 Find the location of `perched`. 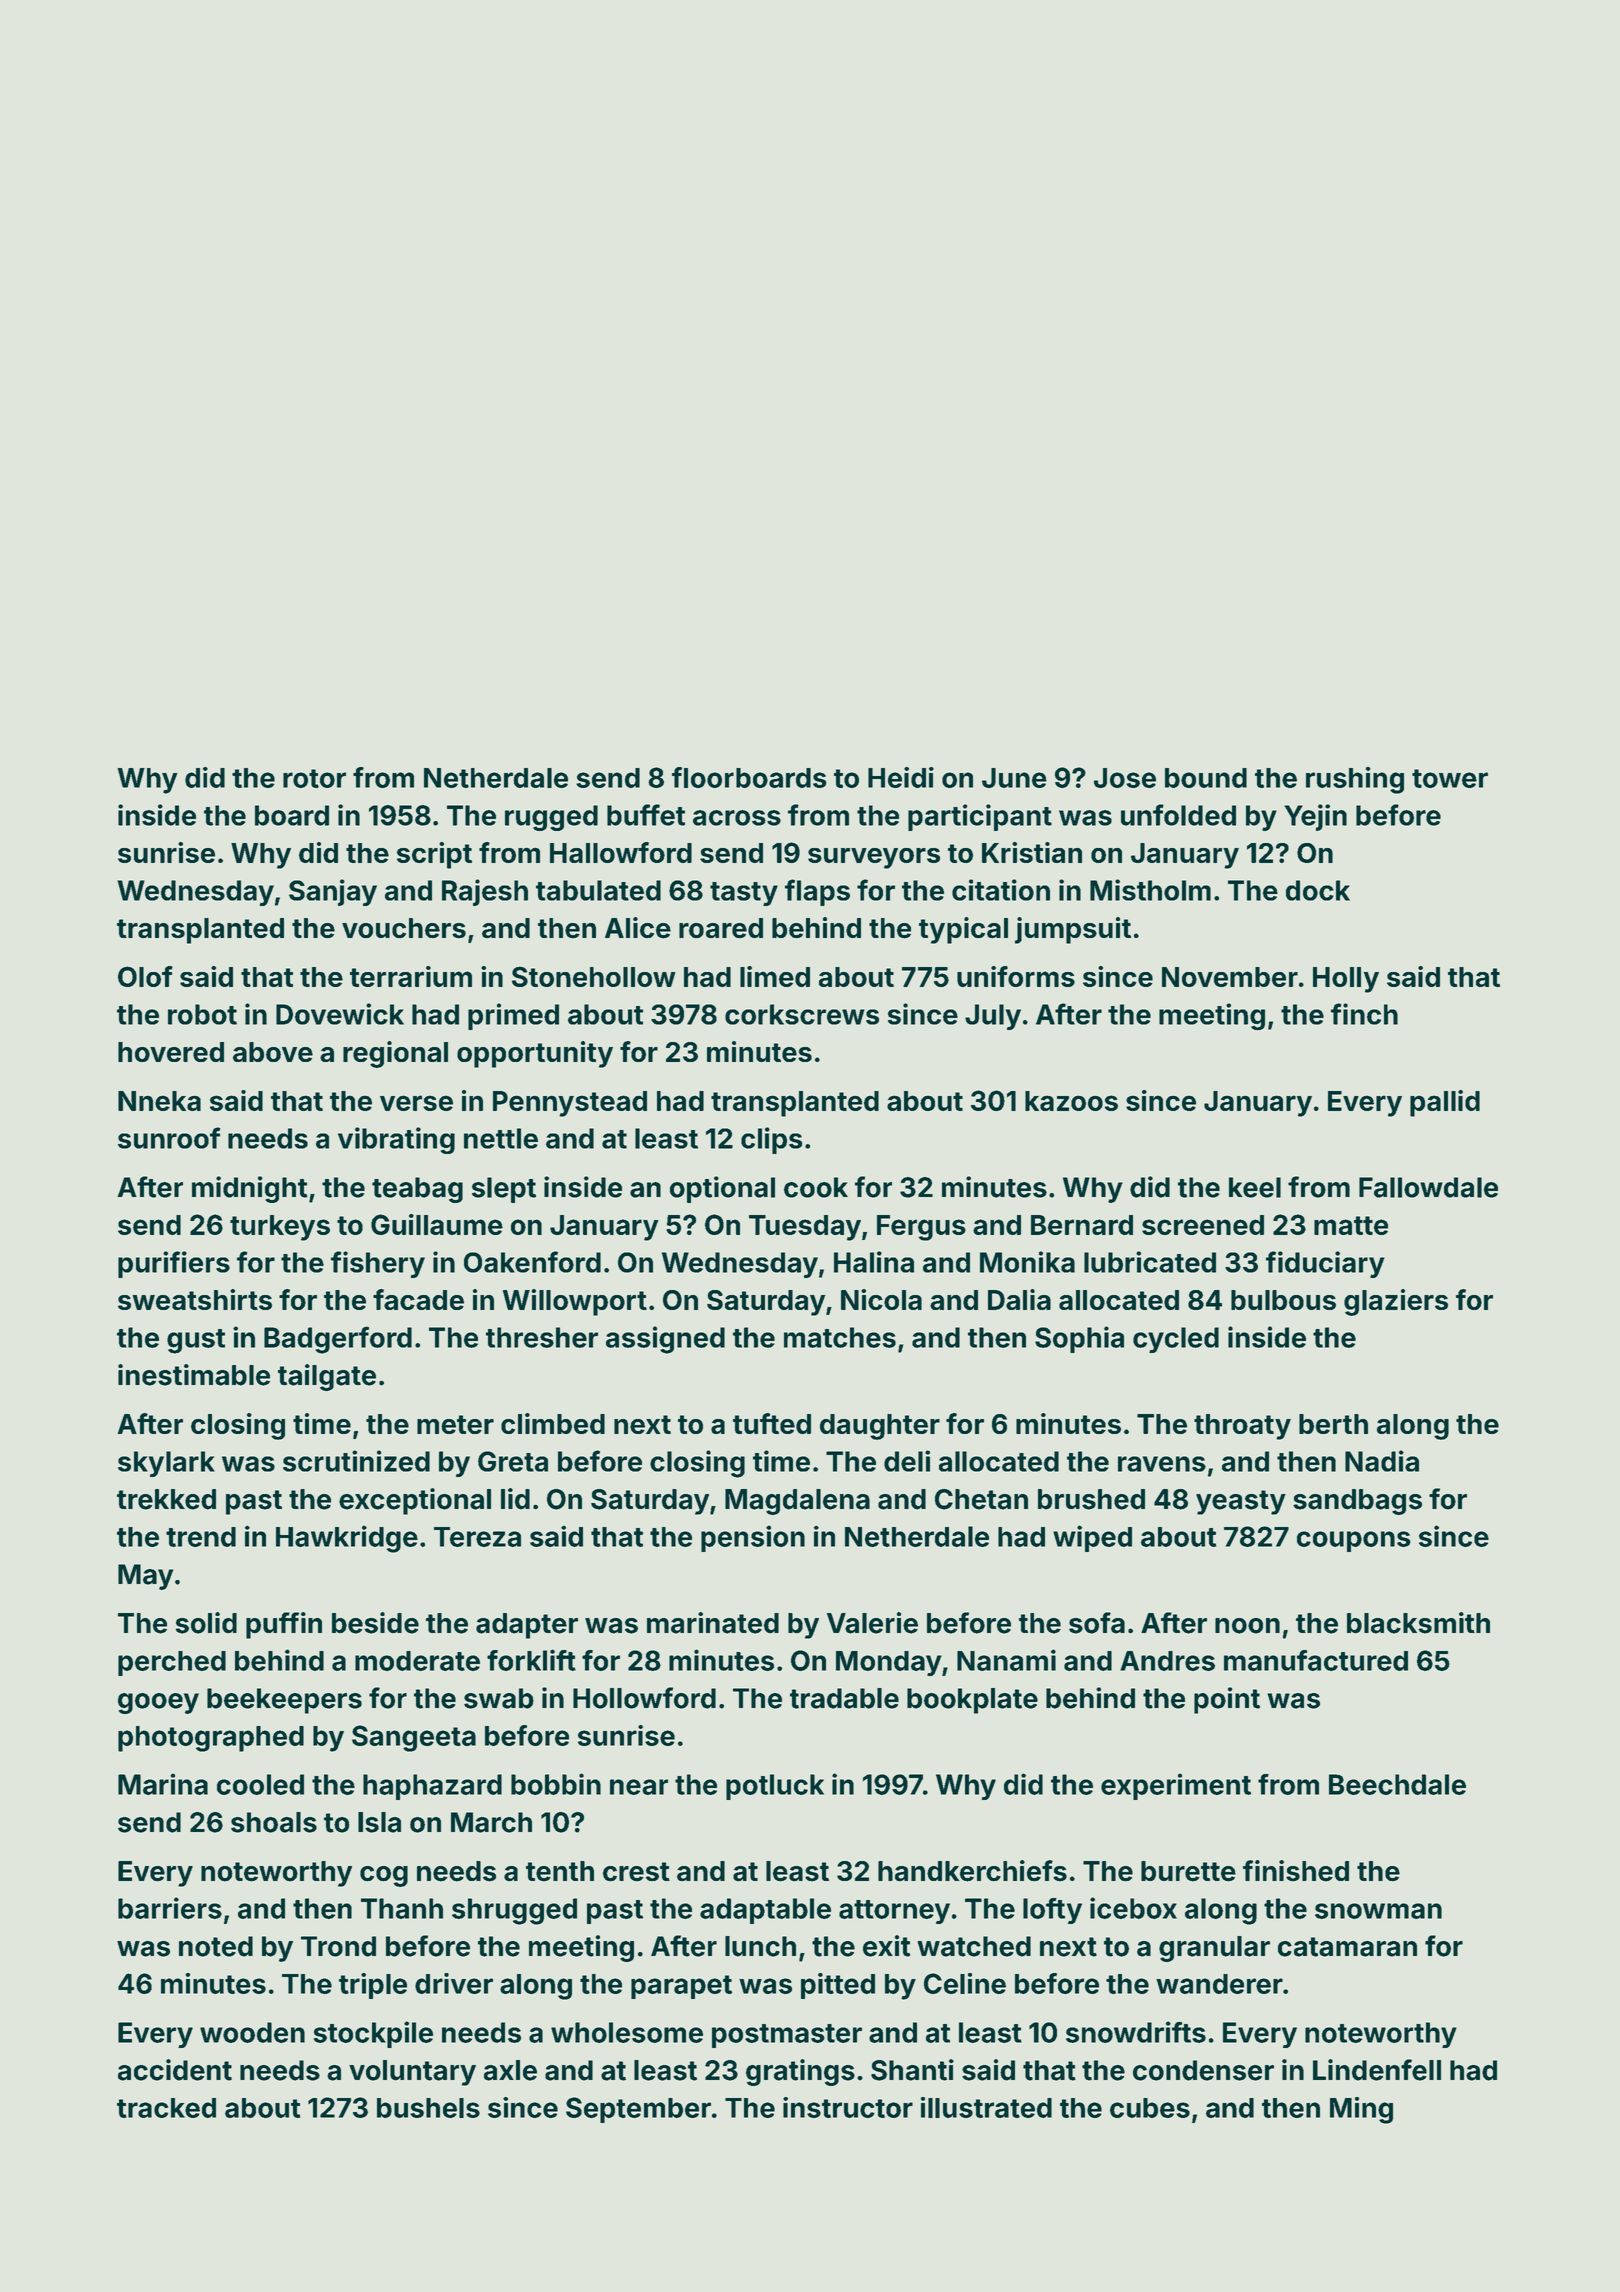

perched is located at coordinates (172, 1663).
